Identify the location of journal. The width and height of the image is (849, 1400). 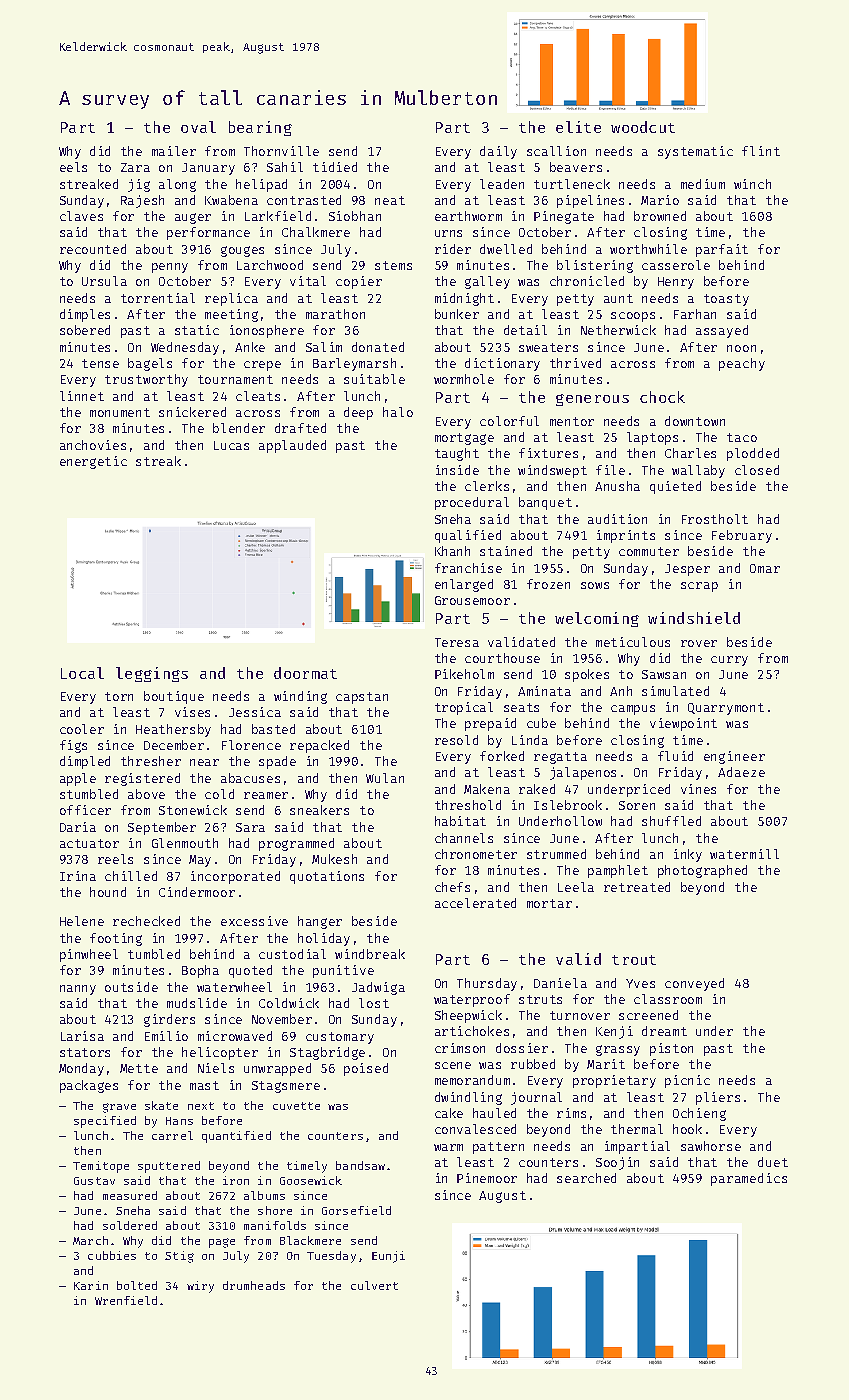
(536, 1098).
